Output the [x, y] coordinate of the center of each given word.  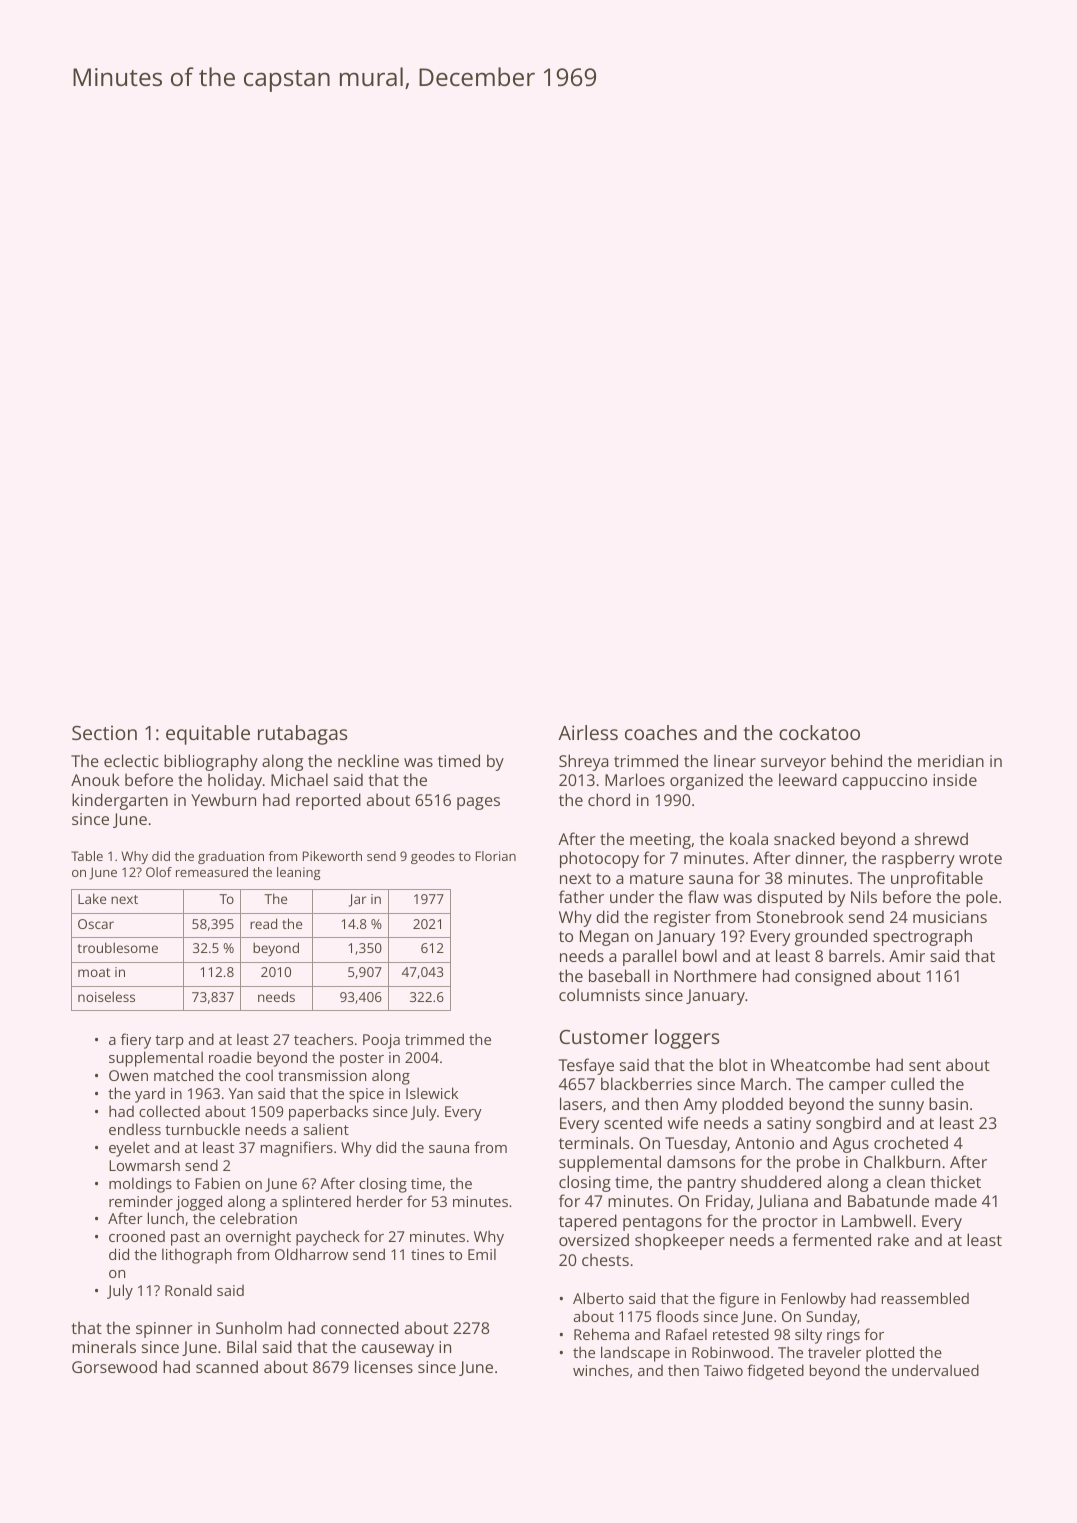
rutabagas [302, 735]
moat [94, 972]
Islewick [432, 1093]
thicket [956, 1181]
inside [955, 779]
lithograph [197, 1256]
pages [478, 803]
